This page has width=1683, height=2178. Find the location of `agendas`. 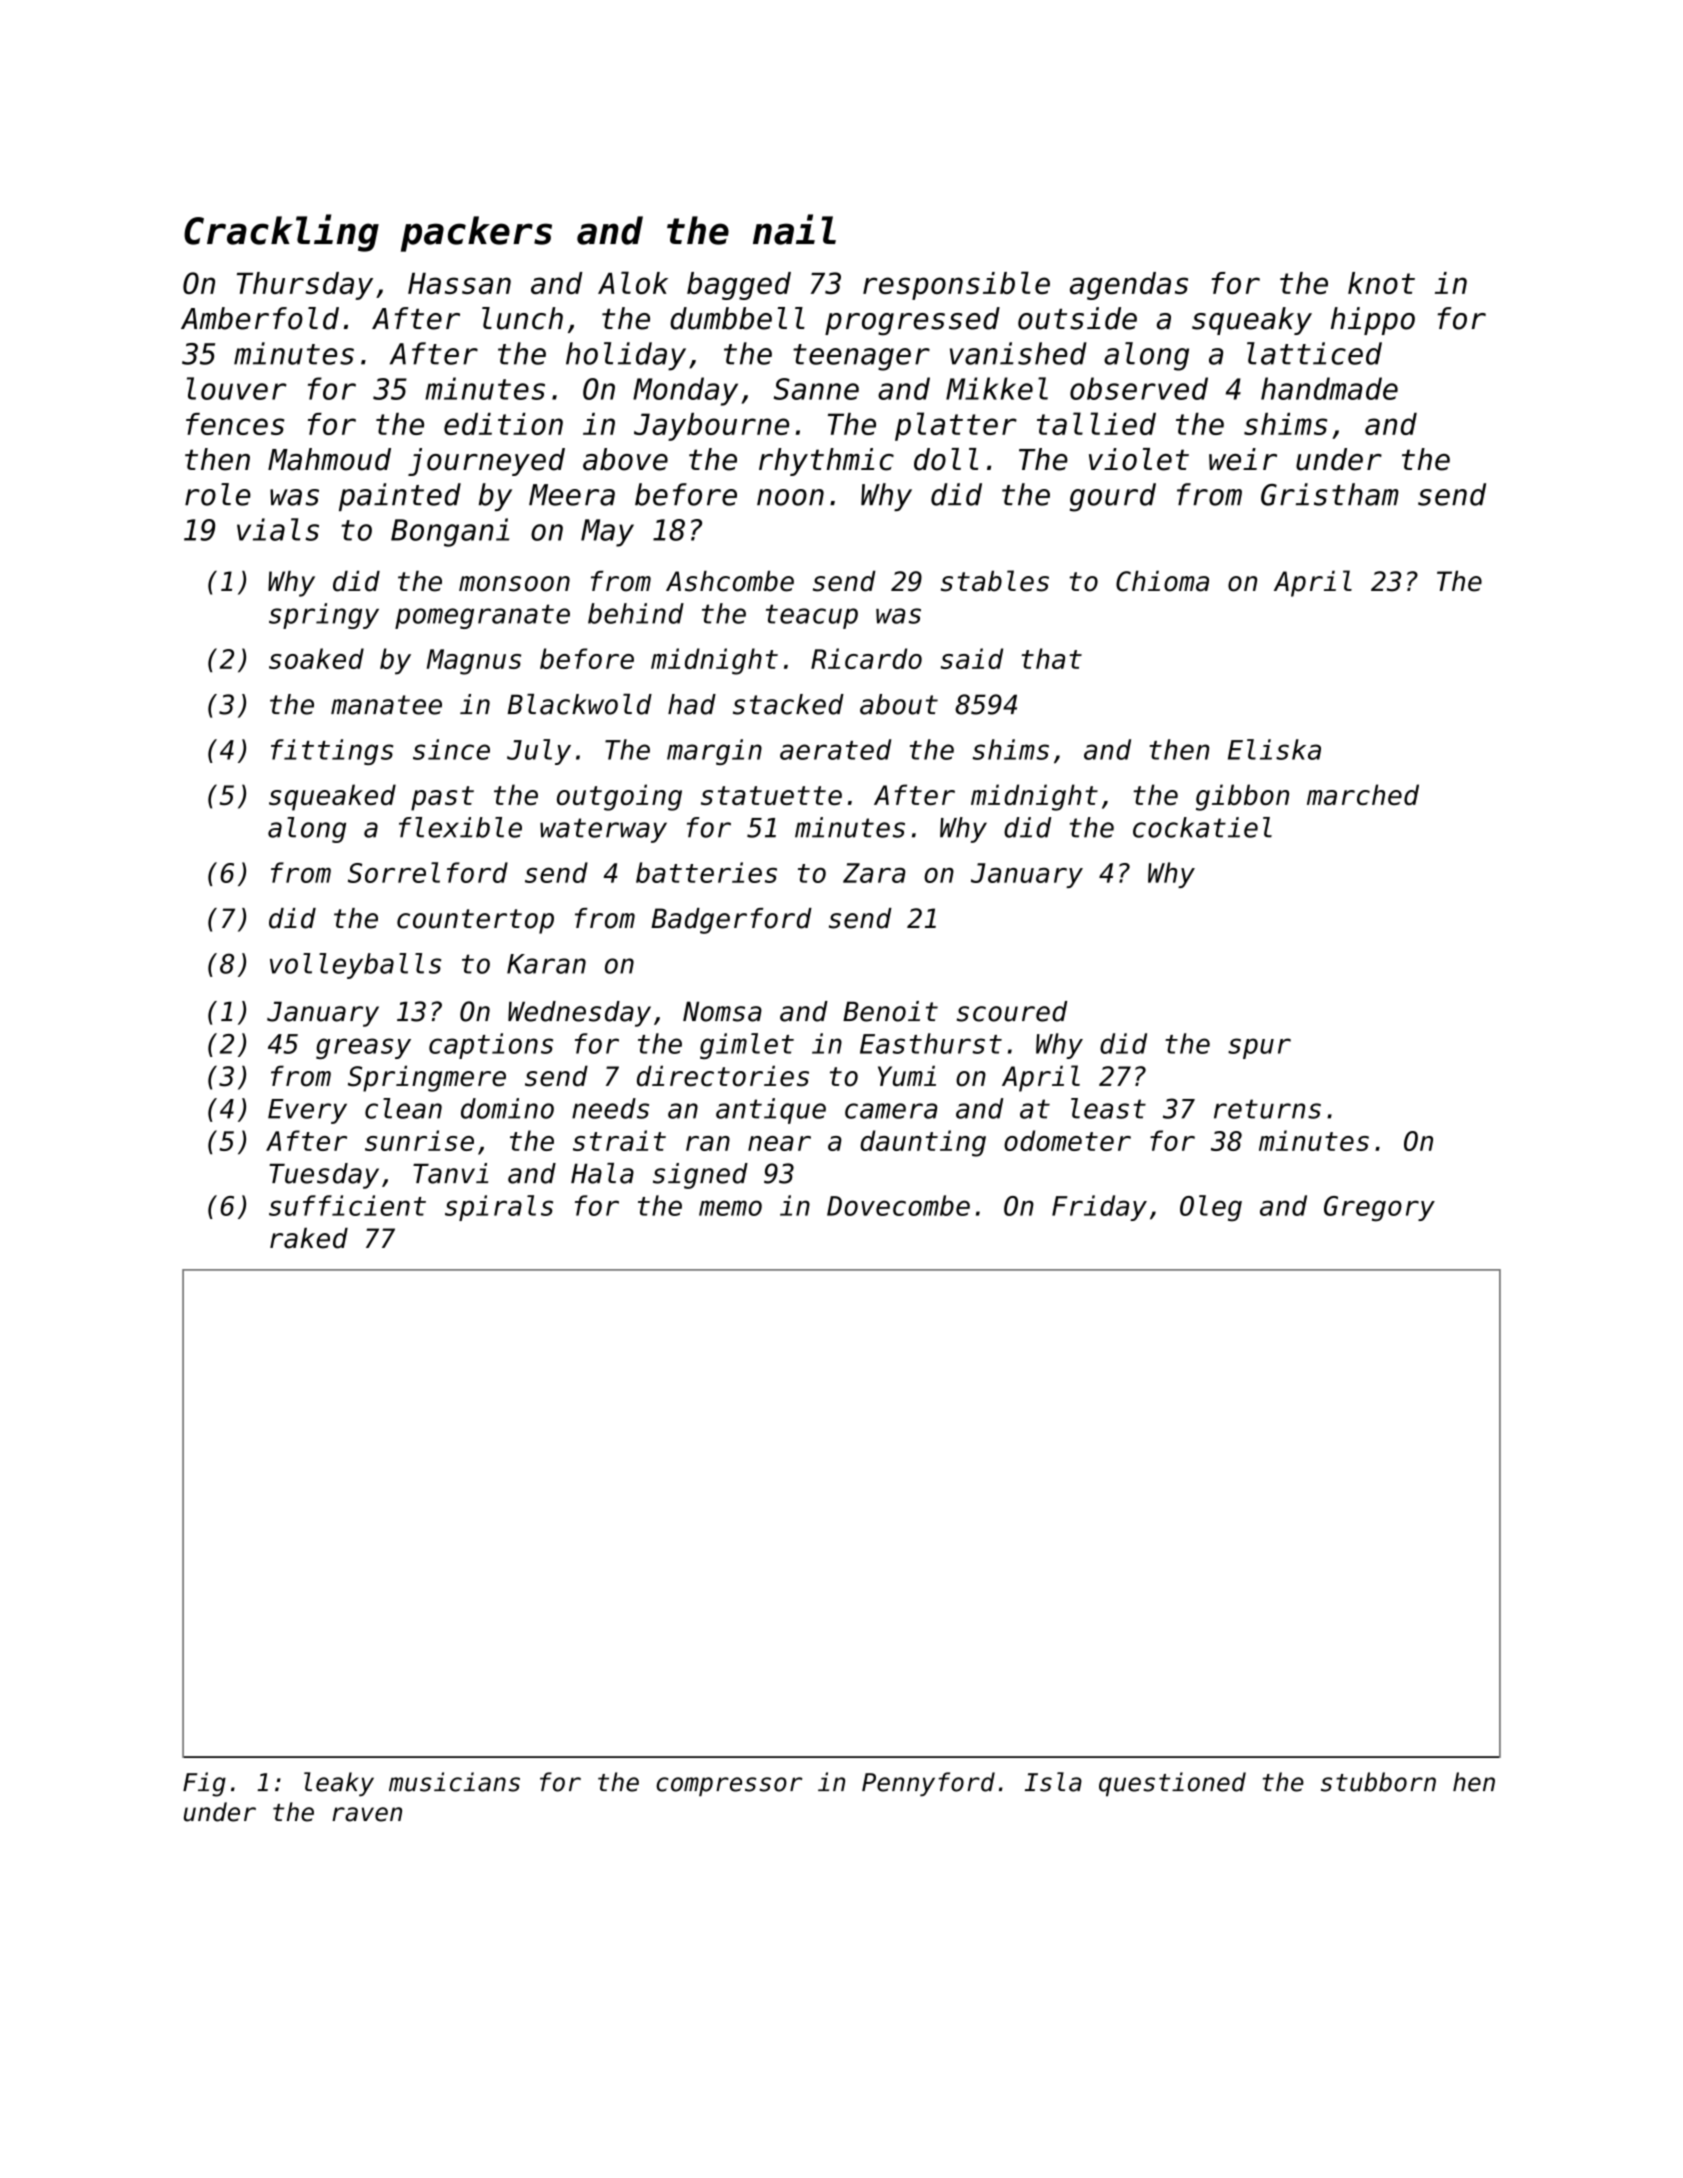

agendas is located at coordinates (1129, 286).
